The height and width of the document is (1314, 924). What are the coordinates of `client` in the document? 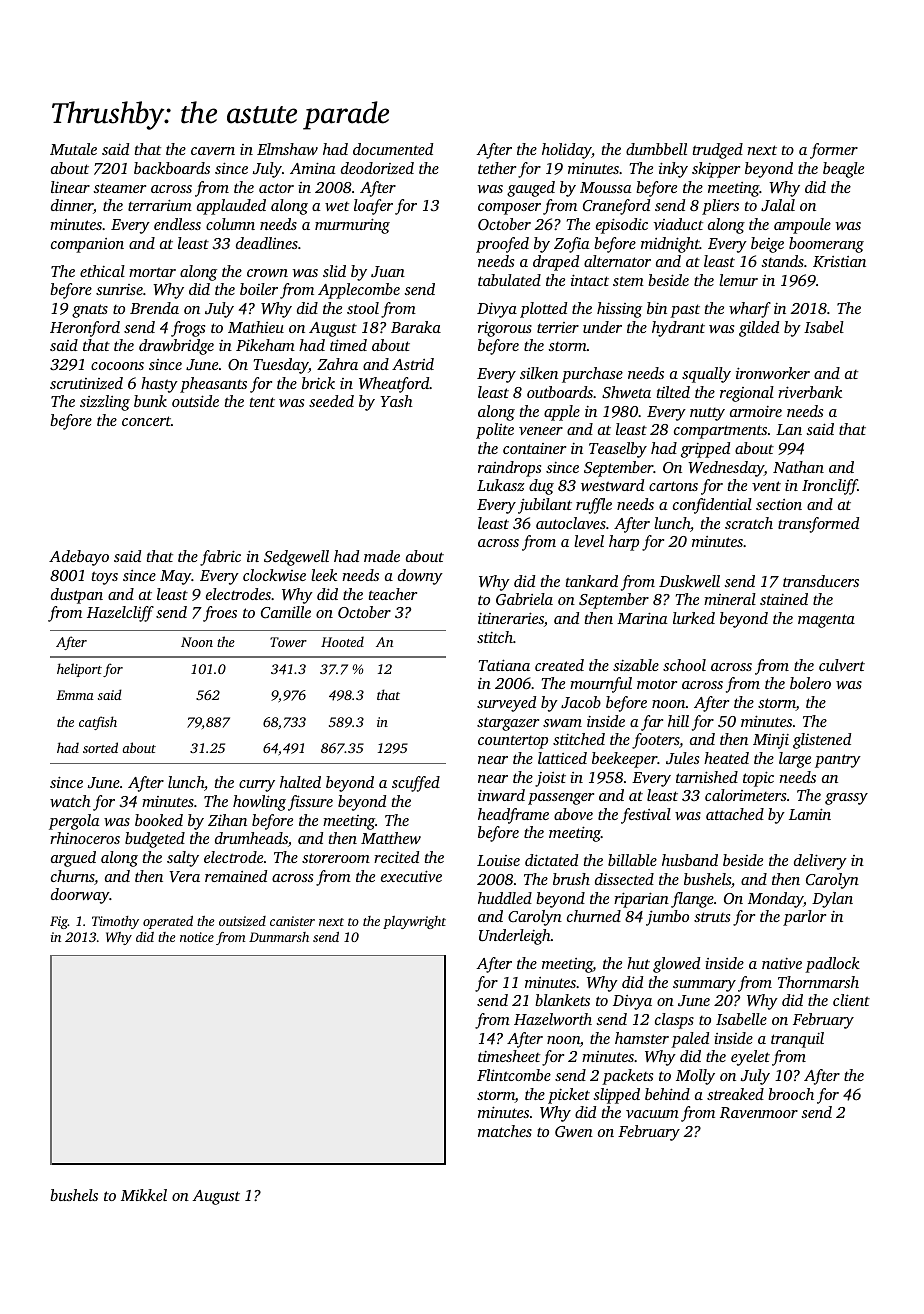 It's located at (851, 1000).
